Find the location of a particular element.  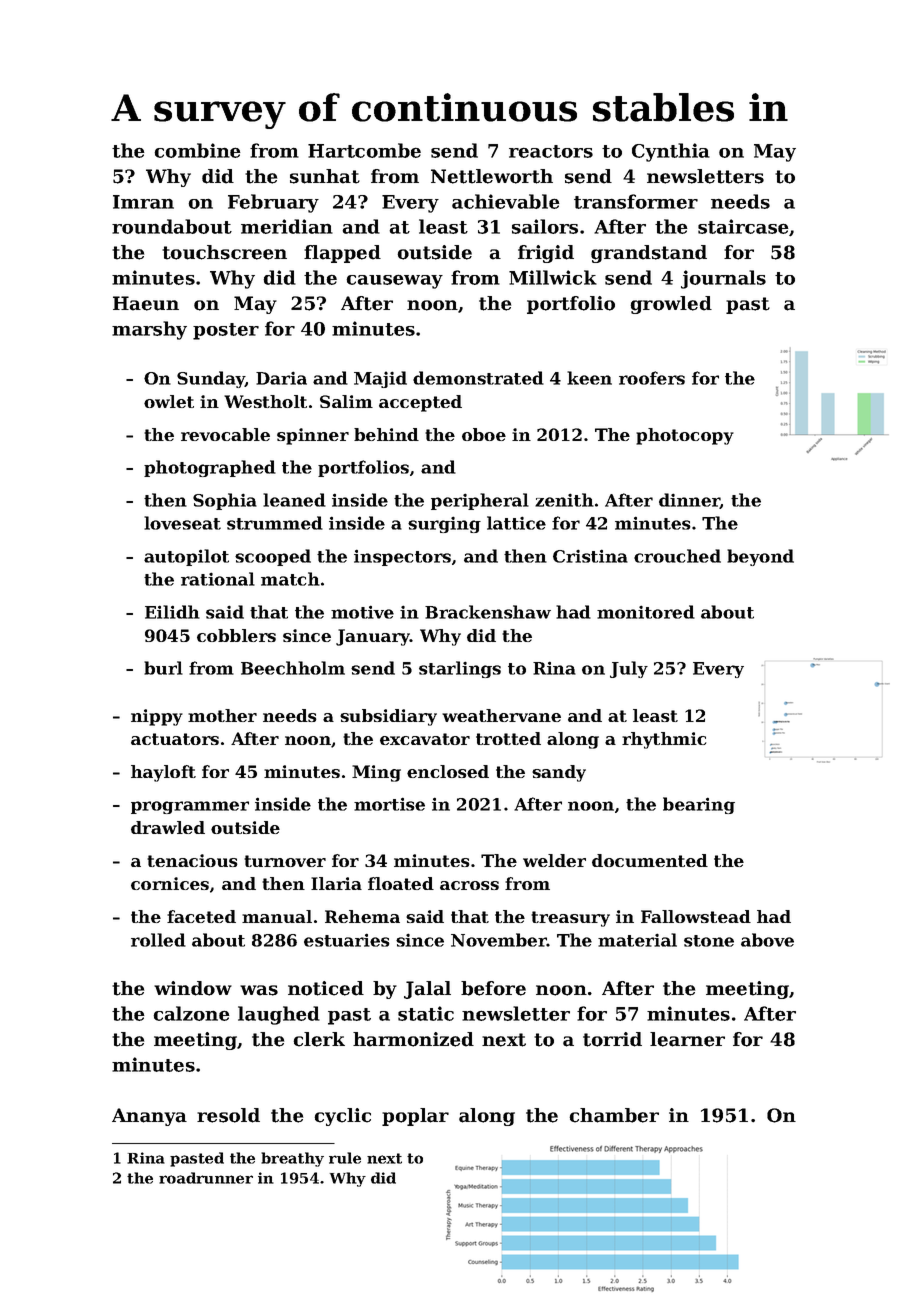

growled is located at coordinates (671, 305).
